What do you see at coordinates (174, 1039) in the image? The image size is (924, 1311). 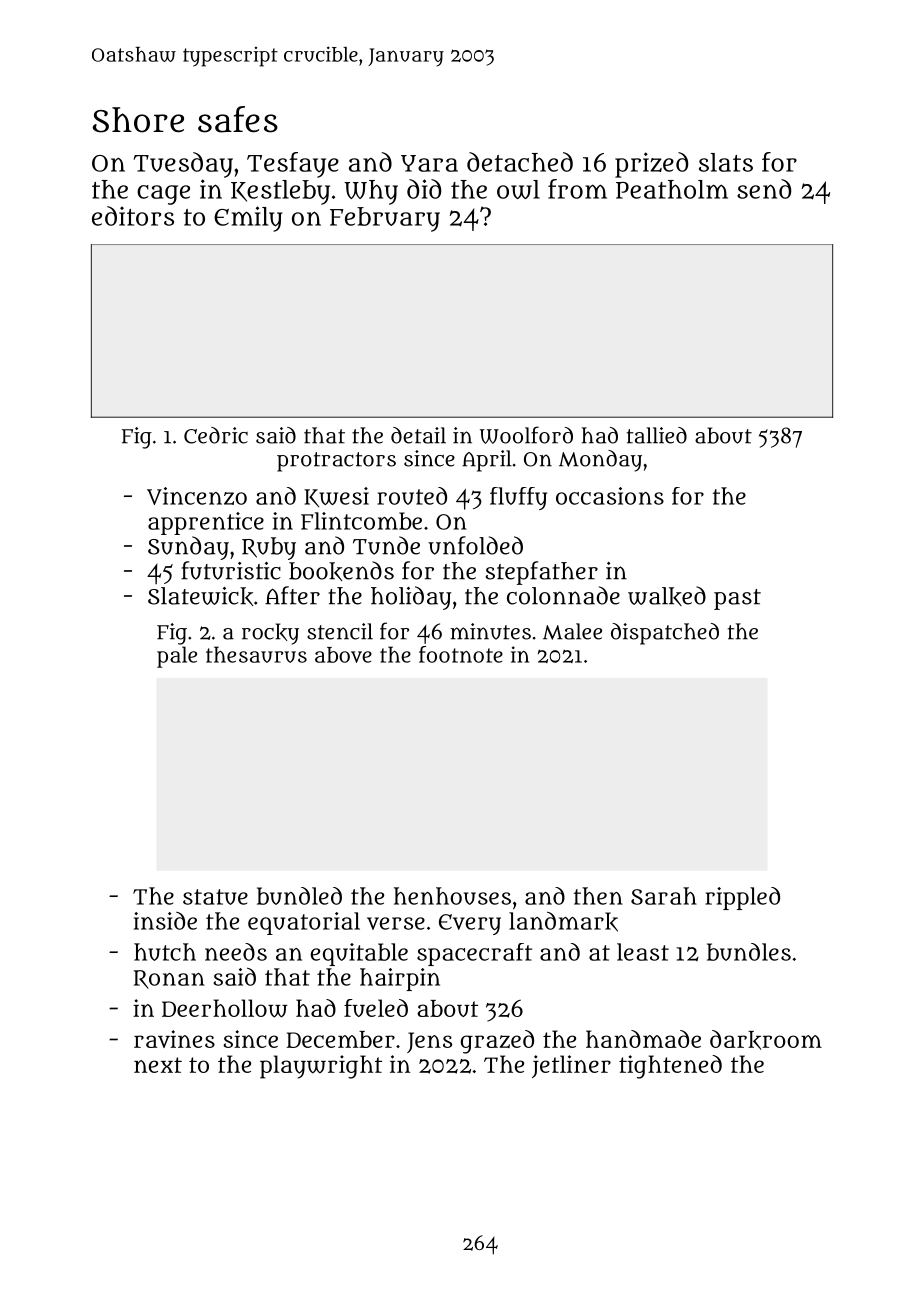 I see `ravines` at bounding box center [174, 1039].
